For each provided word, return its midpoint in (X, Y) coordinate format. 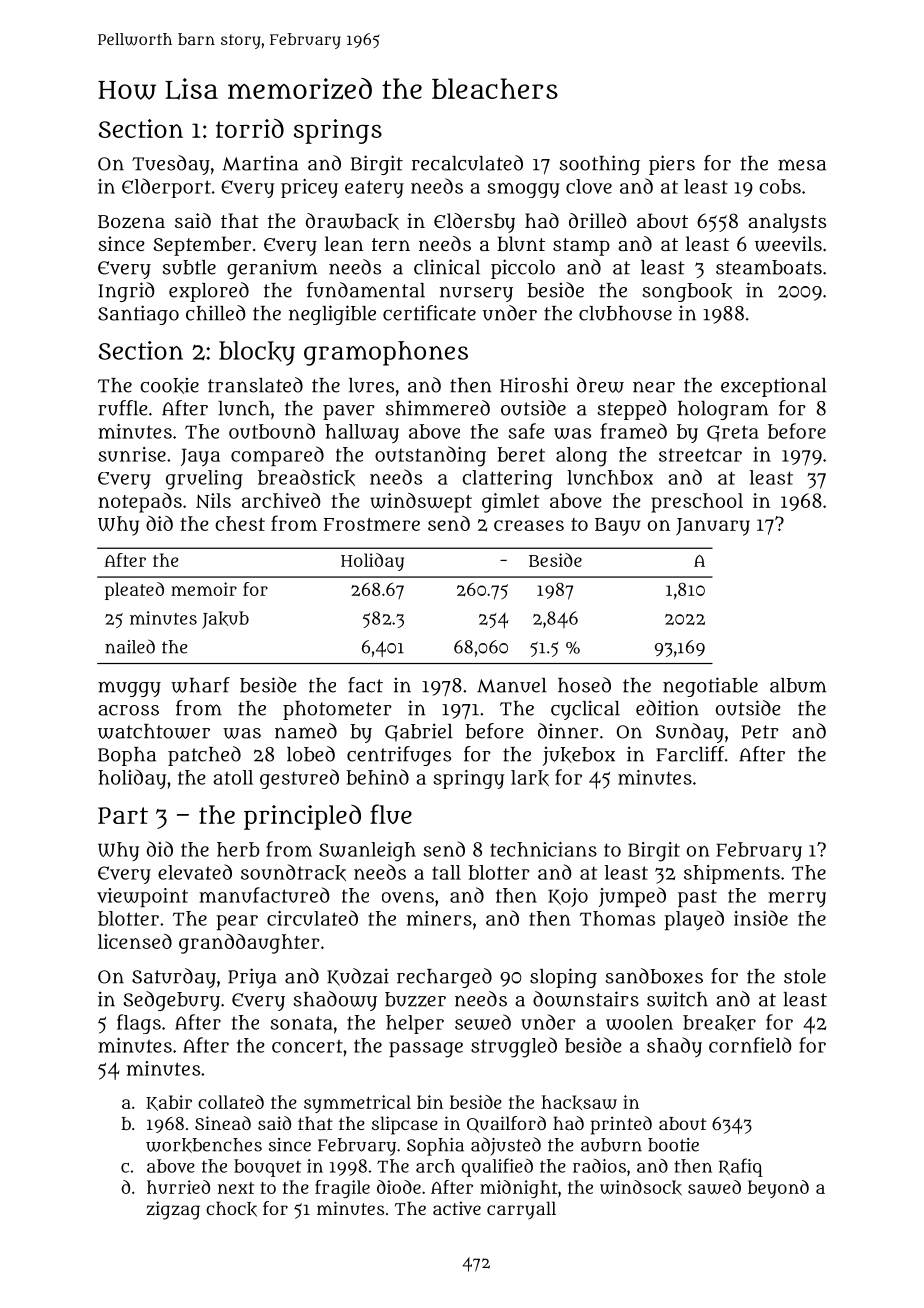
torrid (250, 128)
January (713, 527)
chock (231, 1209)
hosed (584, 685)
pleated (134, 591)
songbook (687, 292)
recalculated (467, 163)
